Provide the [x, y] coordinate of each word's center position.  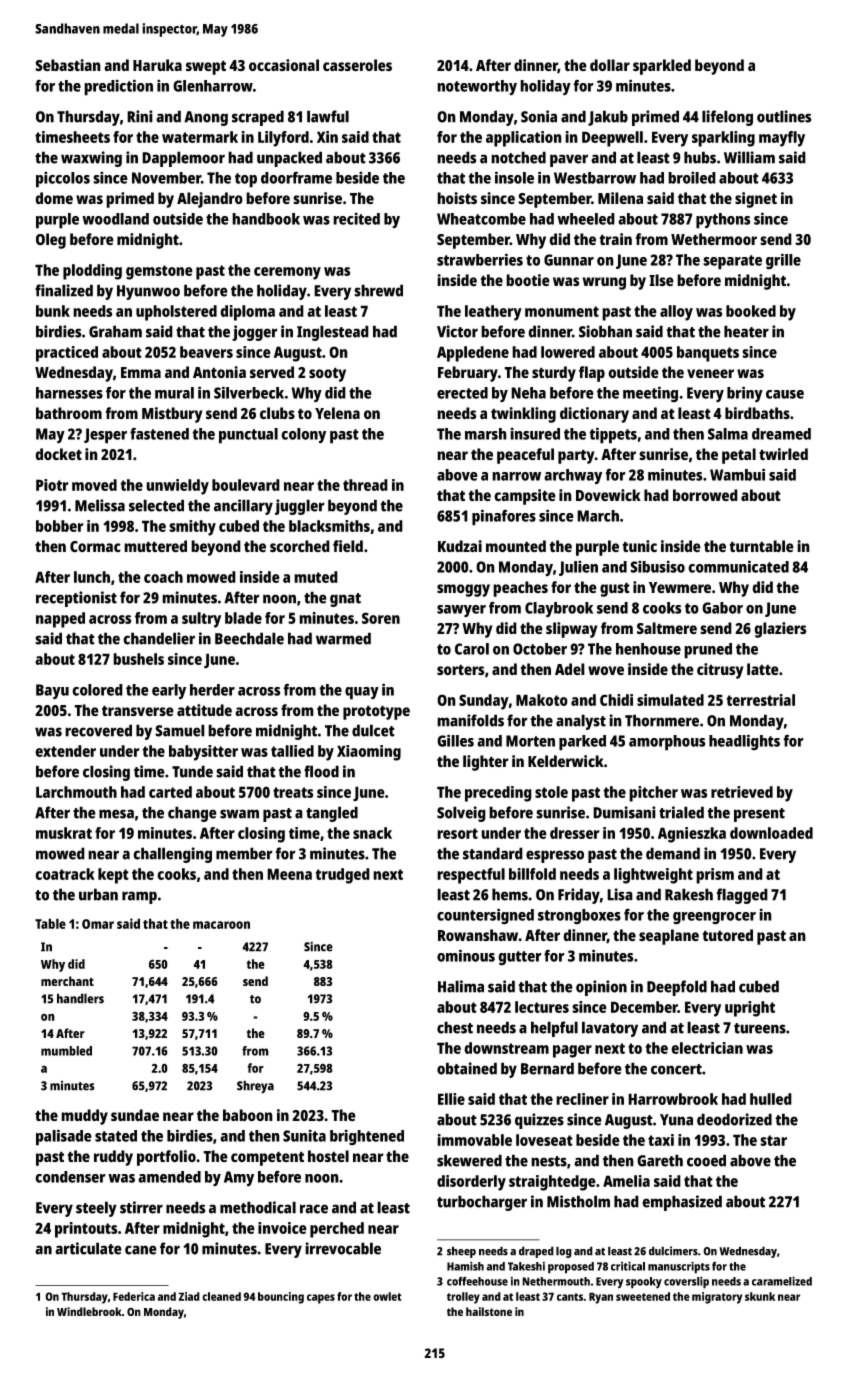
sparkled [662, 67]
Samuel [180, 730]
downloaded [771, 833]
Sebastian [68, 65]
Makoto [542, 700]
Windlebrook [89, 1311]
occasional [284, 65]
